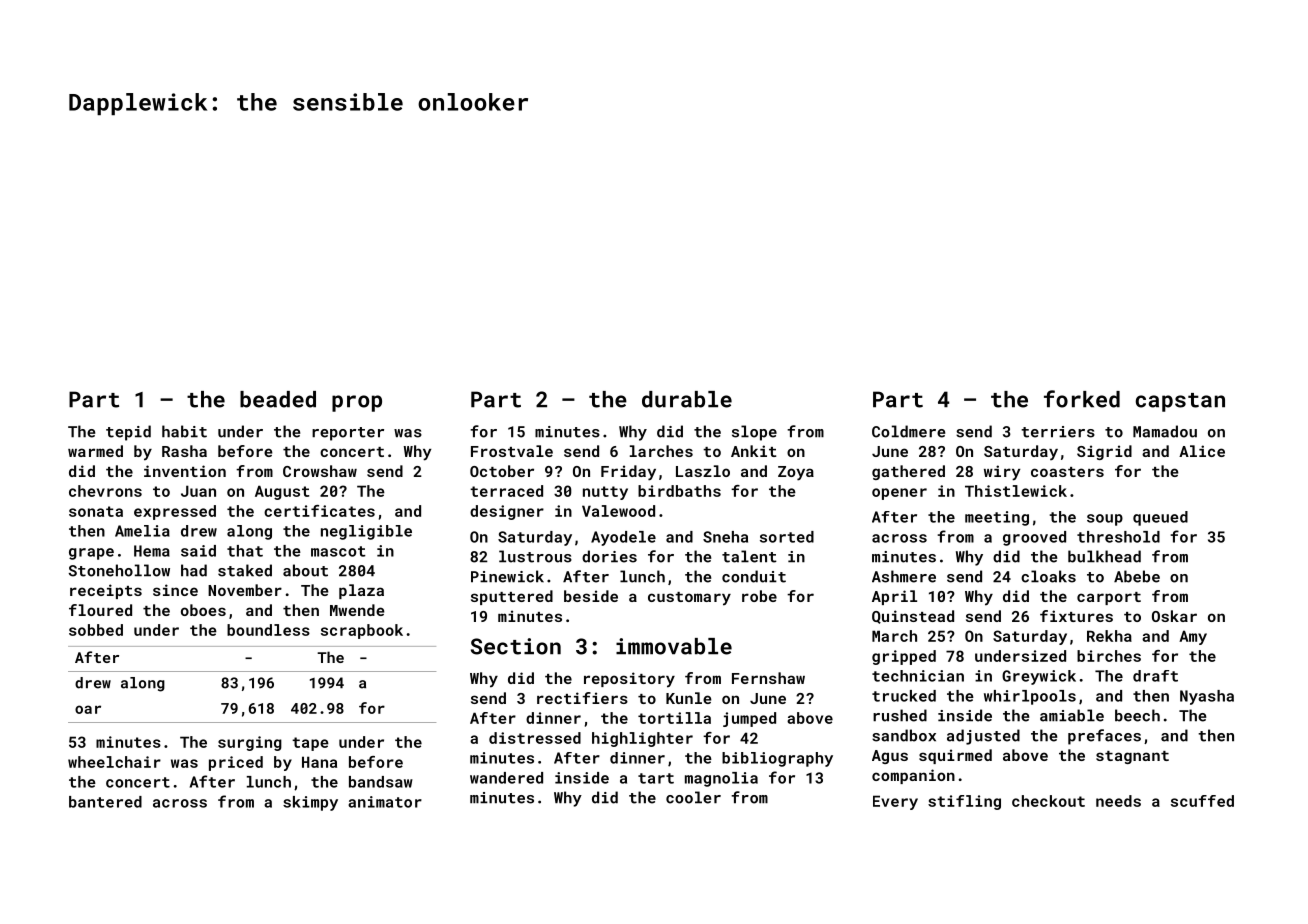 The width and height of the screenshot is (1308, 924). I want to click on coasters, so click(1067, 472).
